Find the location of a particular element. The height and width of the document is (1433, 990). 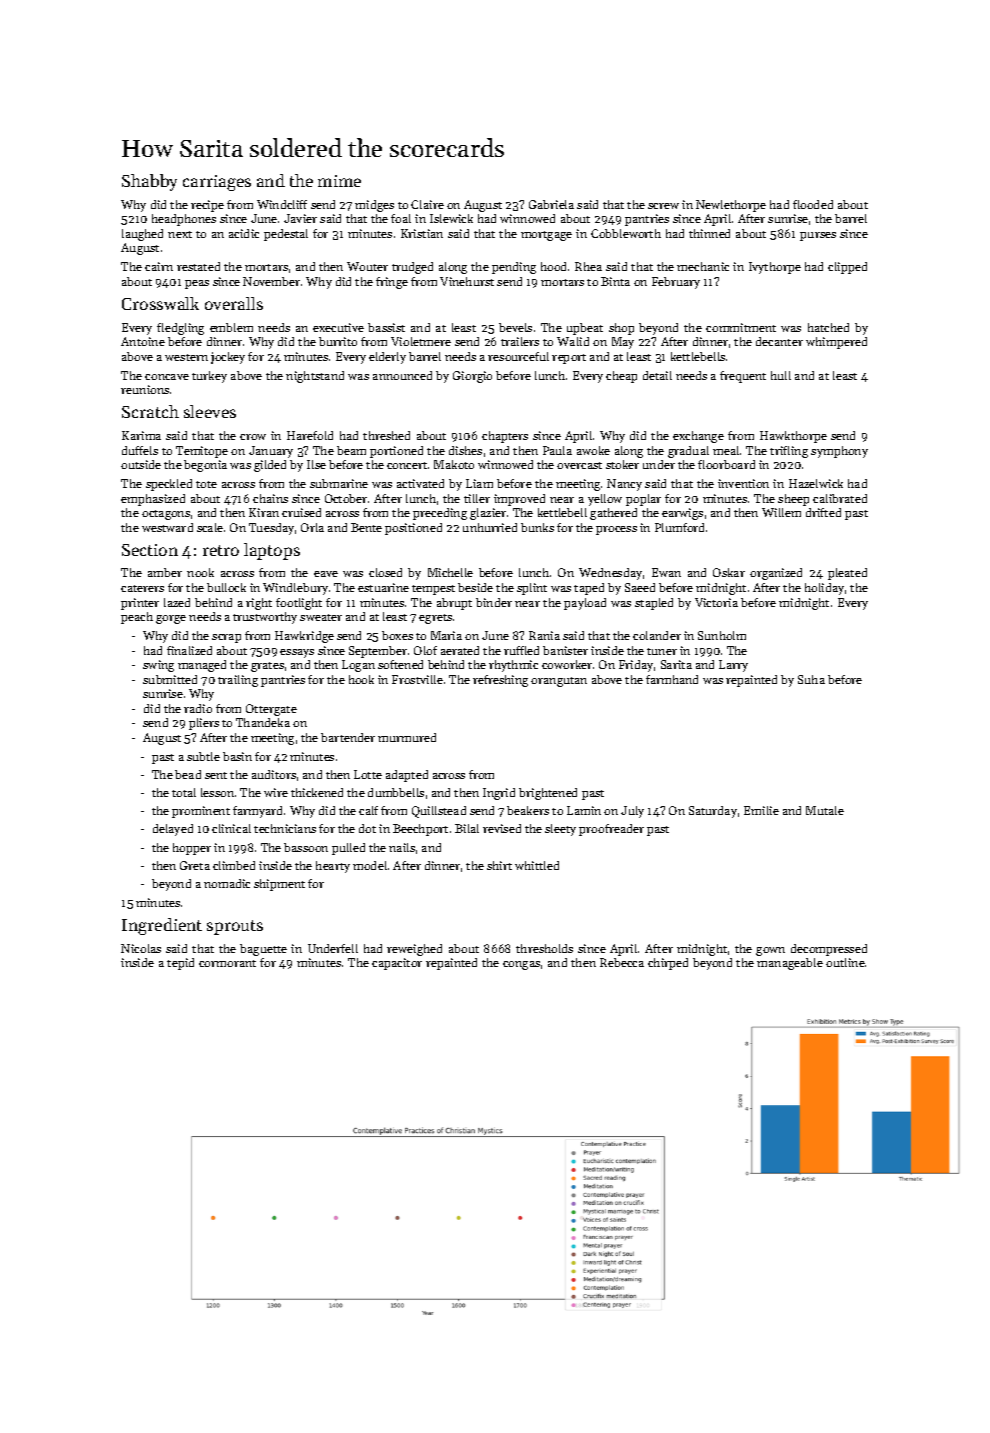

Gabriela is located at coordinates (551, 204).
